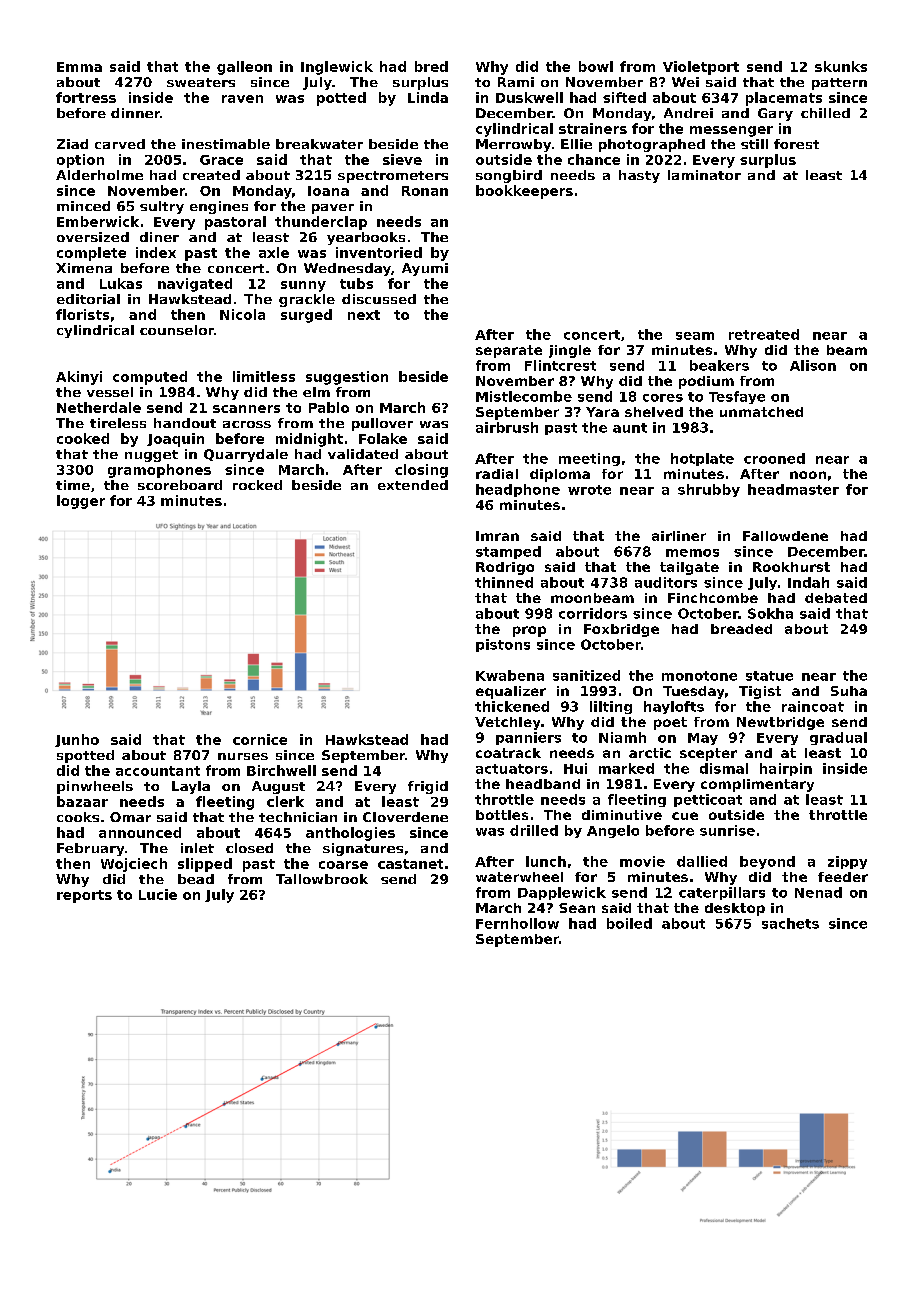 This image has width=924, height=1308. Describe the element at coordinates (503, 645) in the image. I see `pistons` at that location.
